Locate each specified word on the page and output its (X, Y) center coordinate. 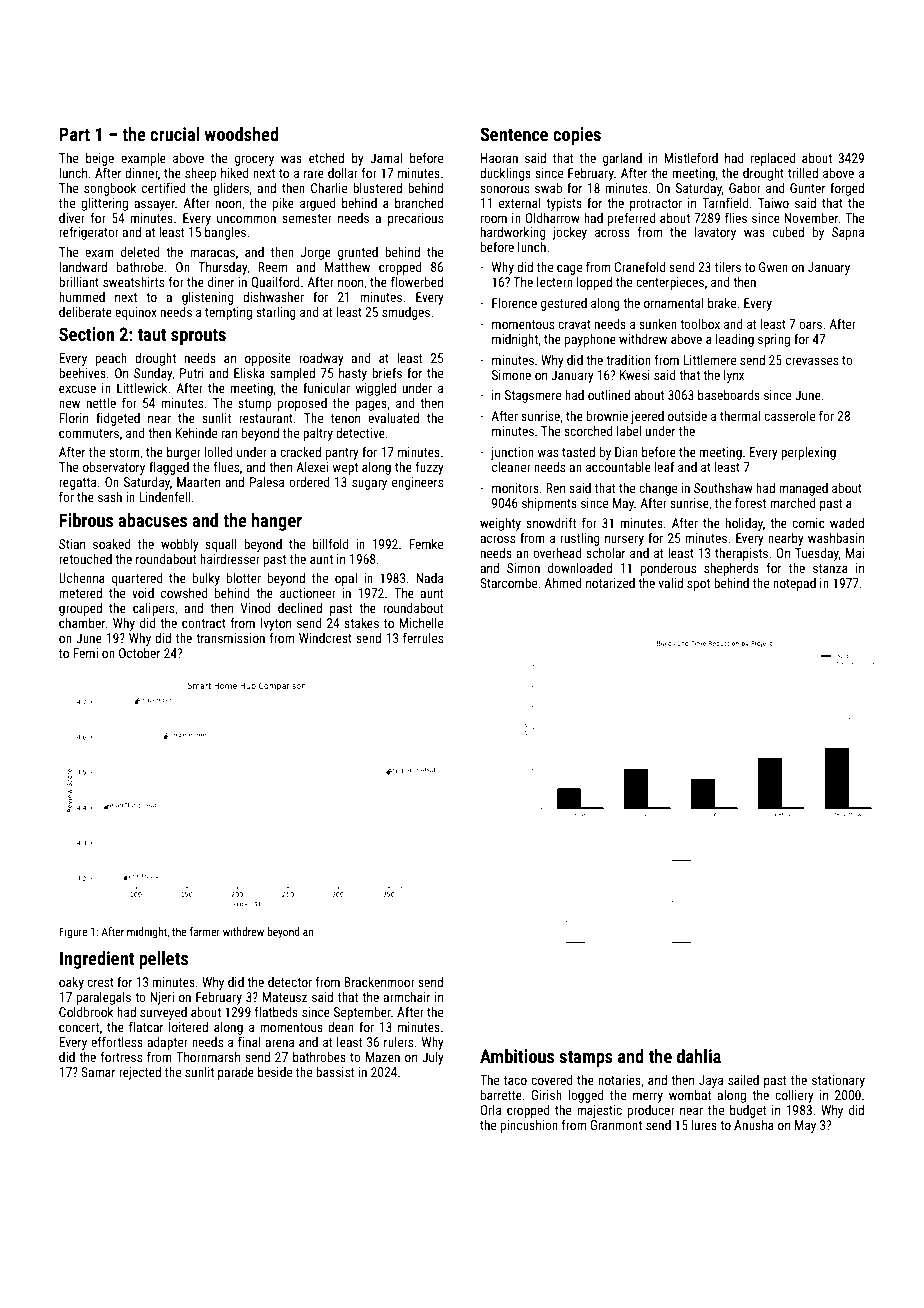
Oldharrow (552, 218)
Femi (85, 653)
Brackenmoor (379, 982)
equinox (136, 313)
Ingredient (97, 960)
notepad (794, 584)
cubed (788, 232)
